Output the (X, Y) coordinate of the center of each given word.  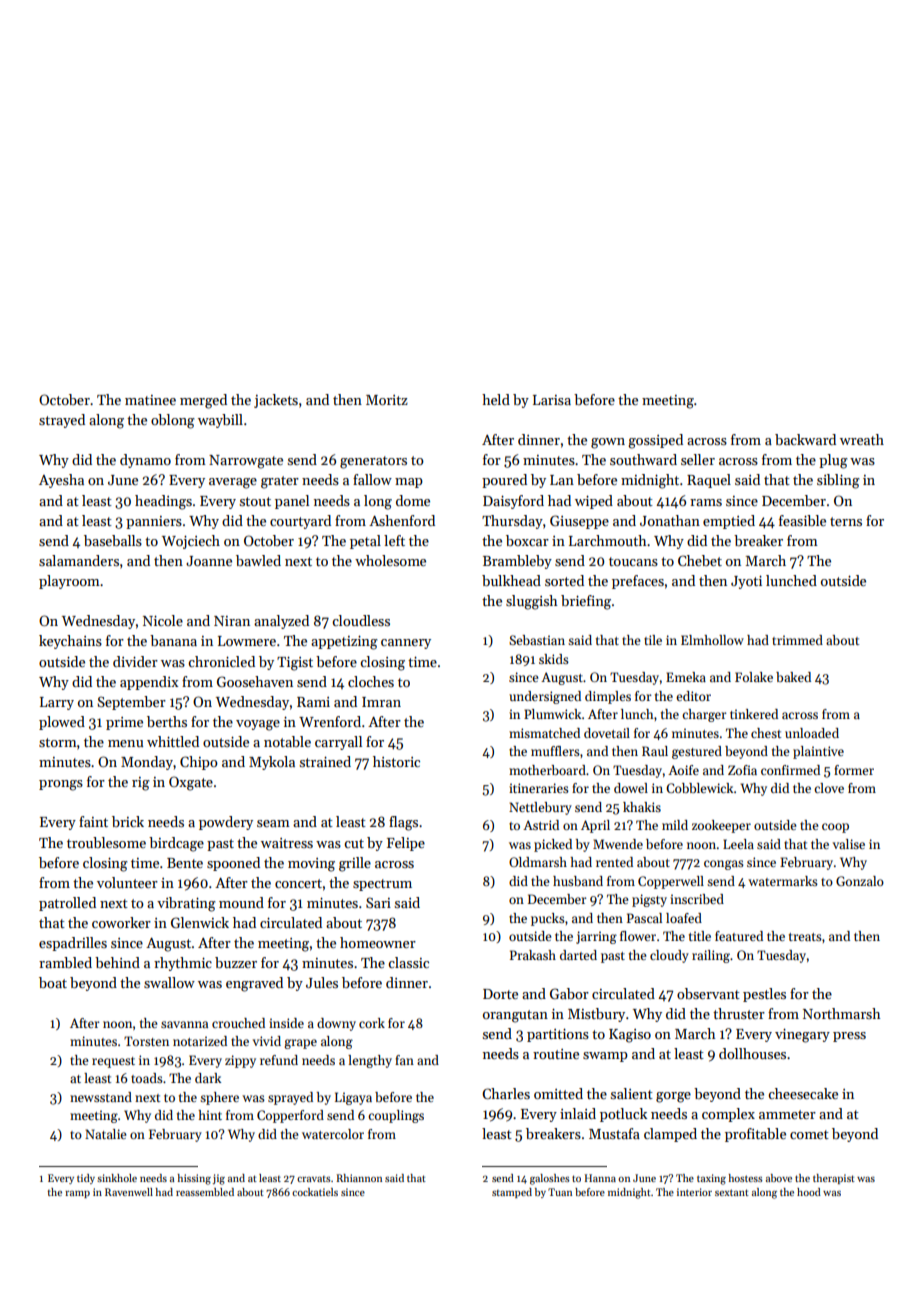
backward (805, 439)
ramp (77, 1194)
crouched (238, 1023)
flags (403, 823)
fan (404, 1060)
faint (93, 821)
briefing (586, 602)
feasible (802, 520)
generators (373, 462)
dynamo (145, 461)
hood (809, 1192)
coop (835, 828)
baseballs (113, 540)
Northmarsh (842, 1013)
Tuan (560, 1192)
